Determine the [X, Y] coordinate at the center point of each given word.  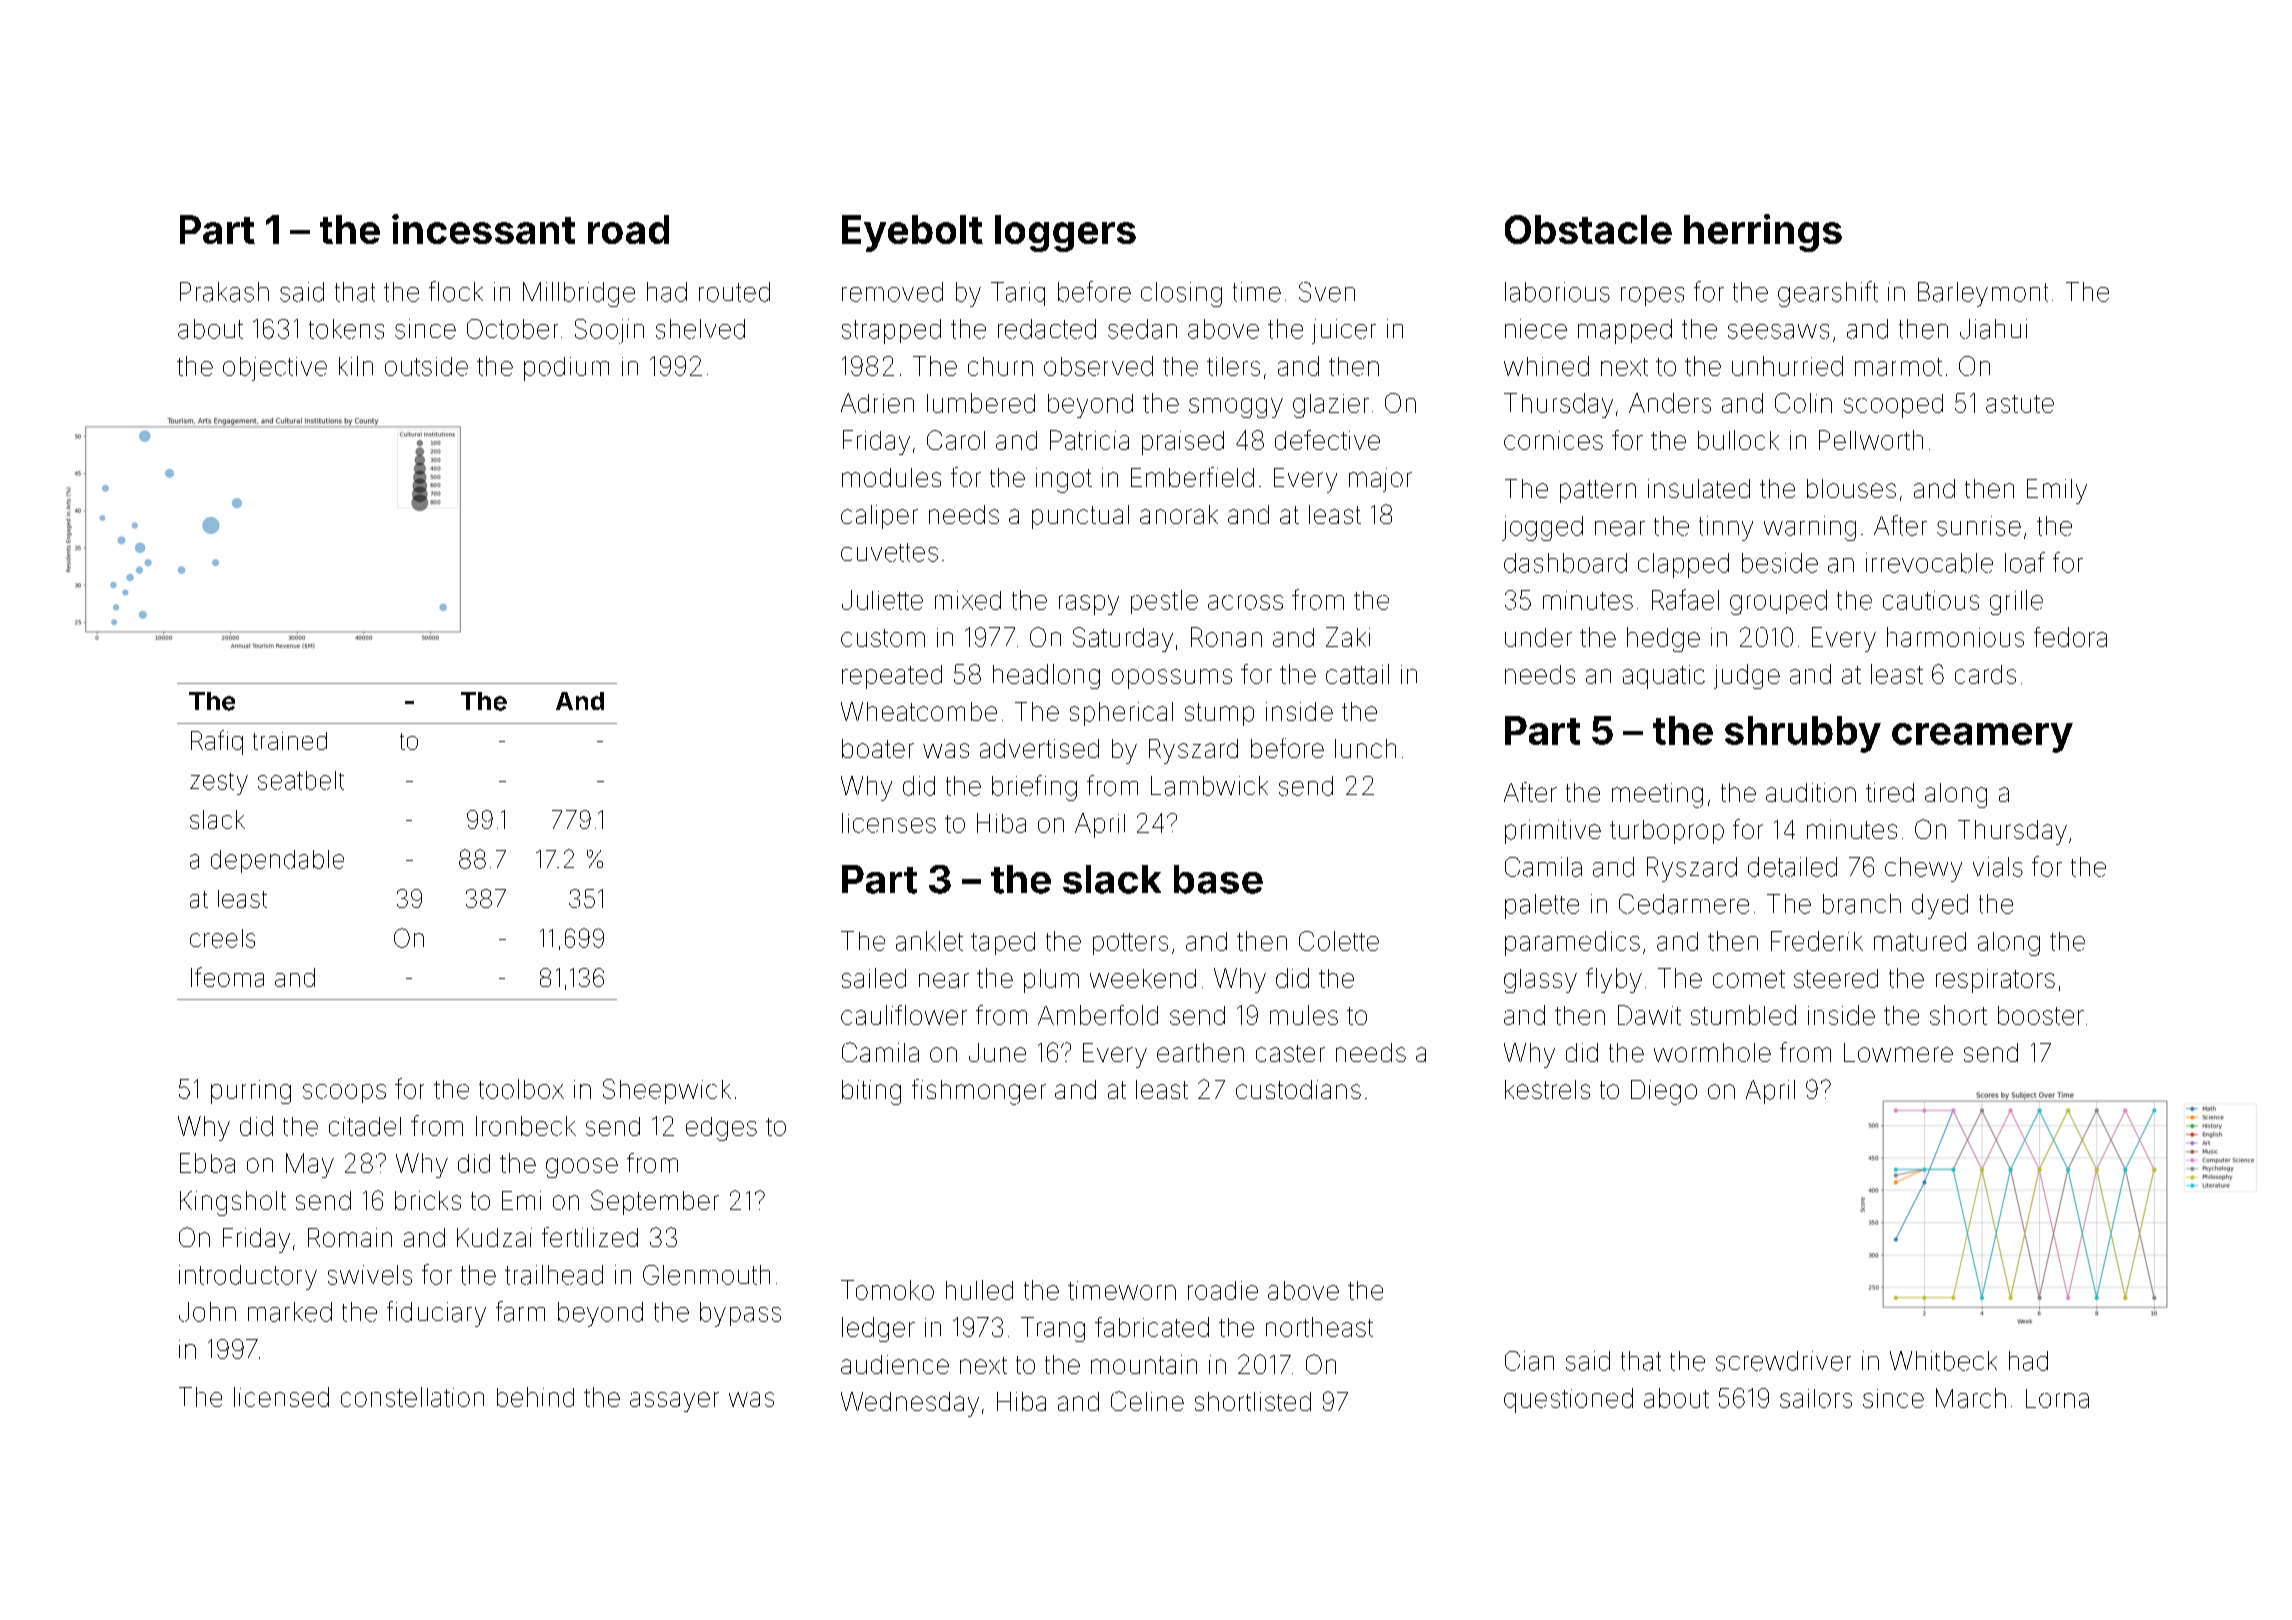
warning [1810, 528]
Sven [1327, 292]
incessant [483, 229]
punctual [1080, 517]
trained [290, 741]
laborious [1557, 292]
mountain [1144, 1364]
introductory [248, 1277]
